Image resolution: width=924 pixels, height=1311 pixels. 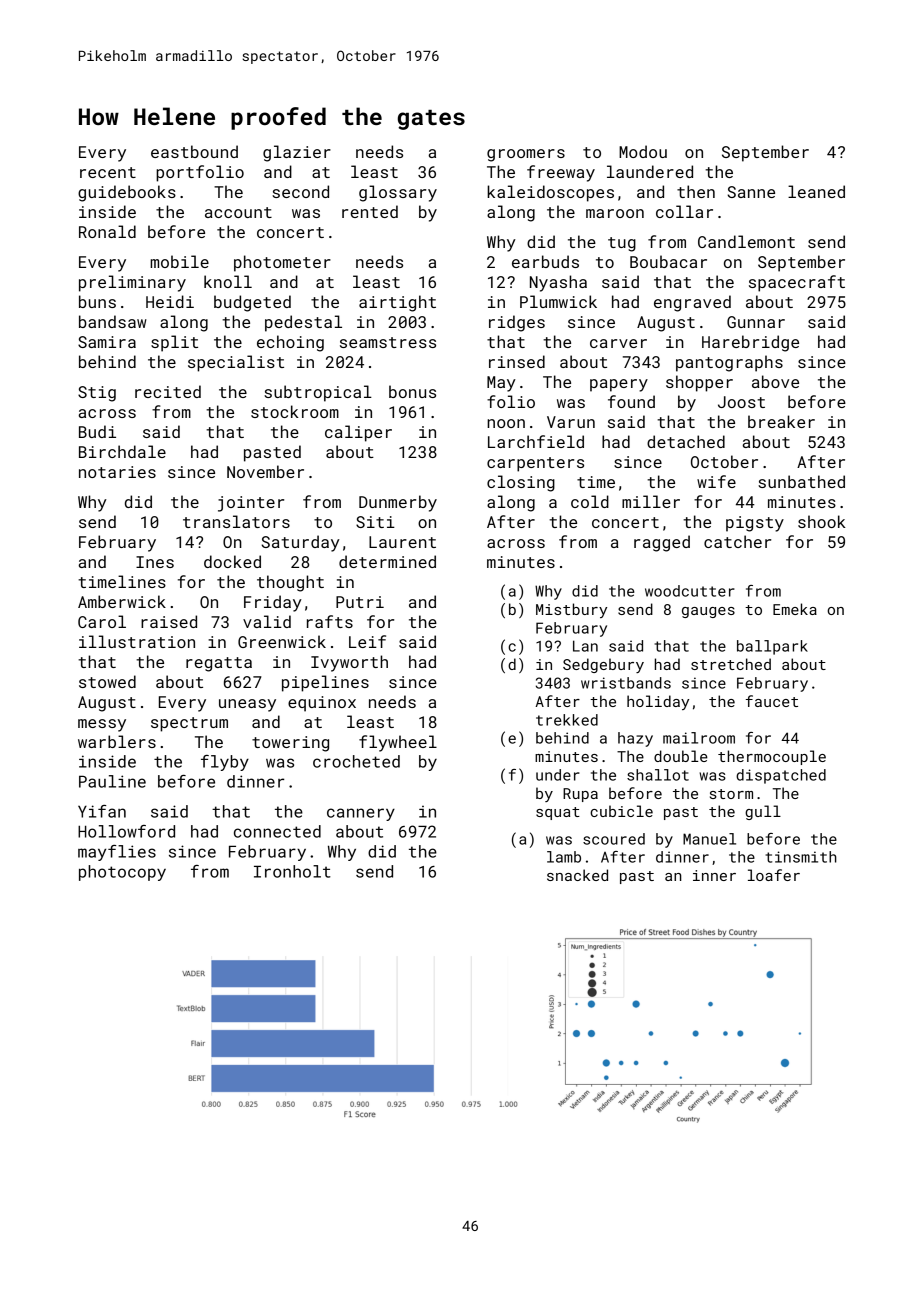 I want to click on trekked, so click(x=567, y=720).
